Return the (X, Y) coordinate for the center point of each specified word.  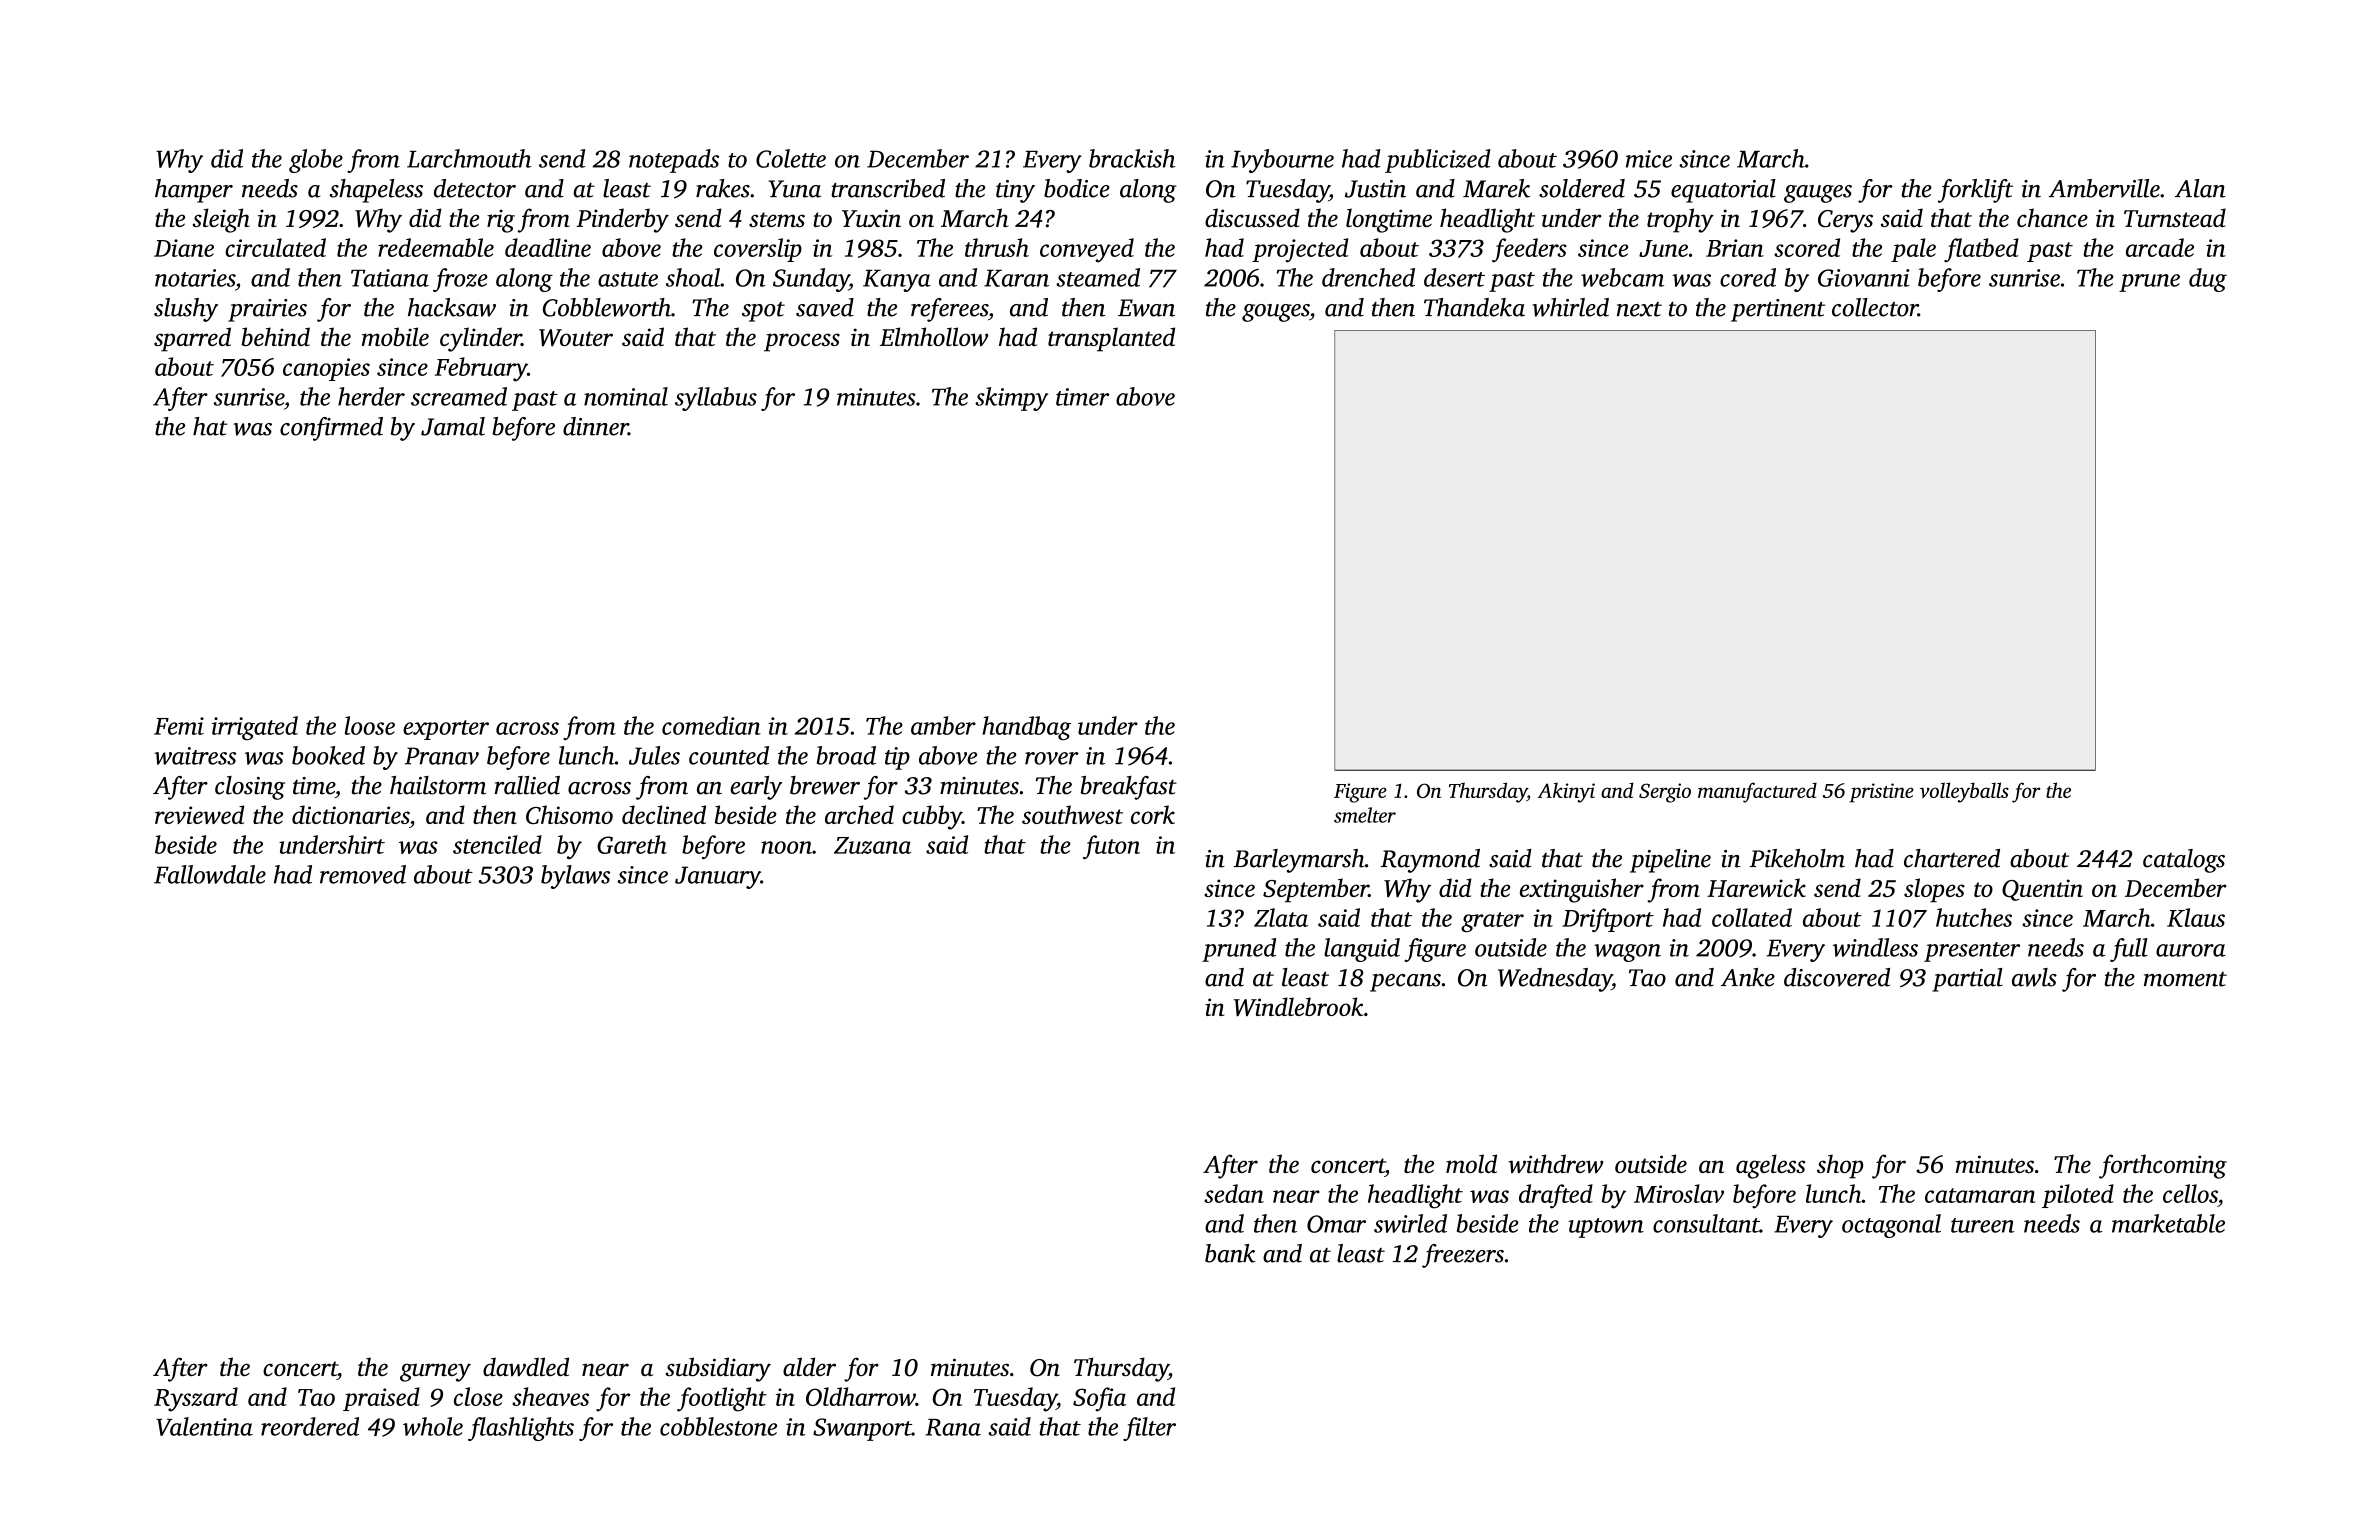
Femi (179, 726)
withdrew (1556, 1163)
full (2129, 950)
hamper (194, 191)
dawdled (526, 1366)
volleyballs (1964, 792)
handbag (1026, 728)
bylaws (575, 877)
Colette (791, 158)
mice (1649, 159)
